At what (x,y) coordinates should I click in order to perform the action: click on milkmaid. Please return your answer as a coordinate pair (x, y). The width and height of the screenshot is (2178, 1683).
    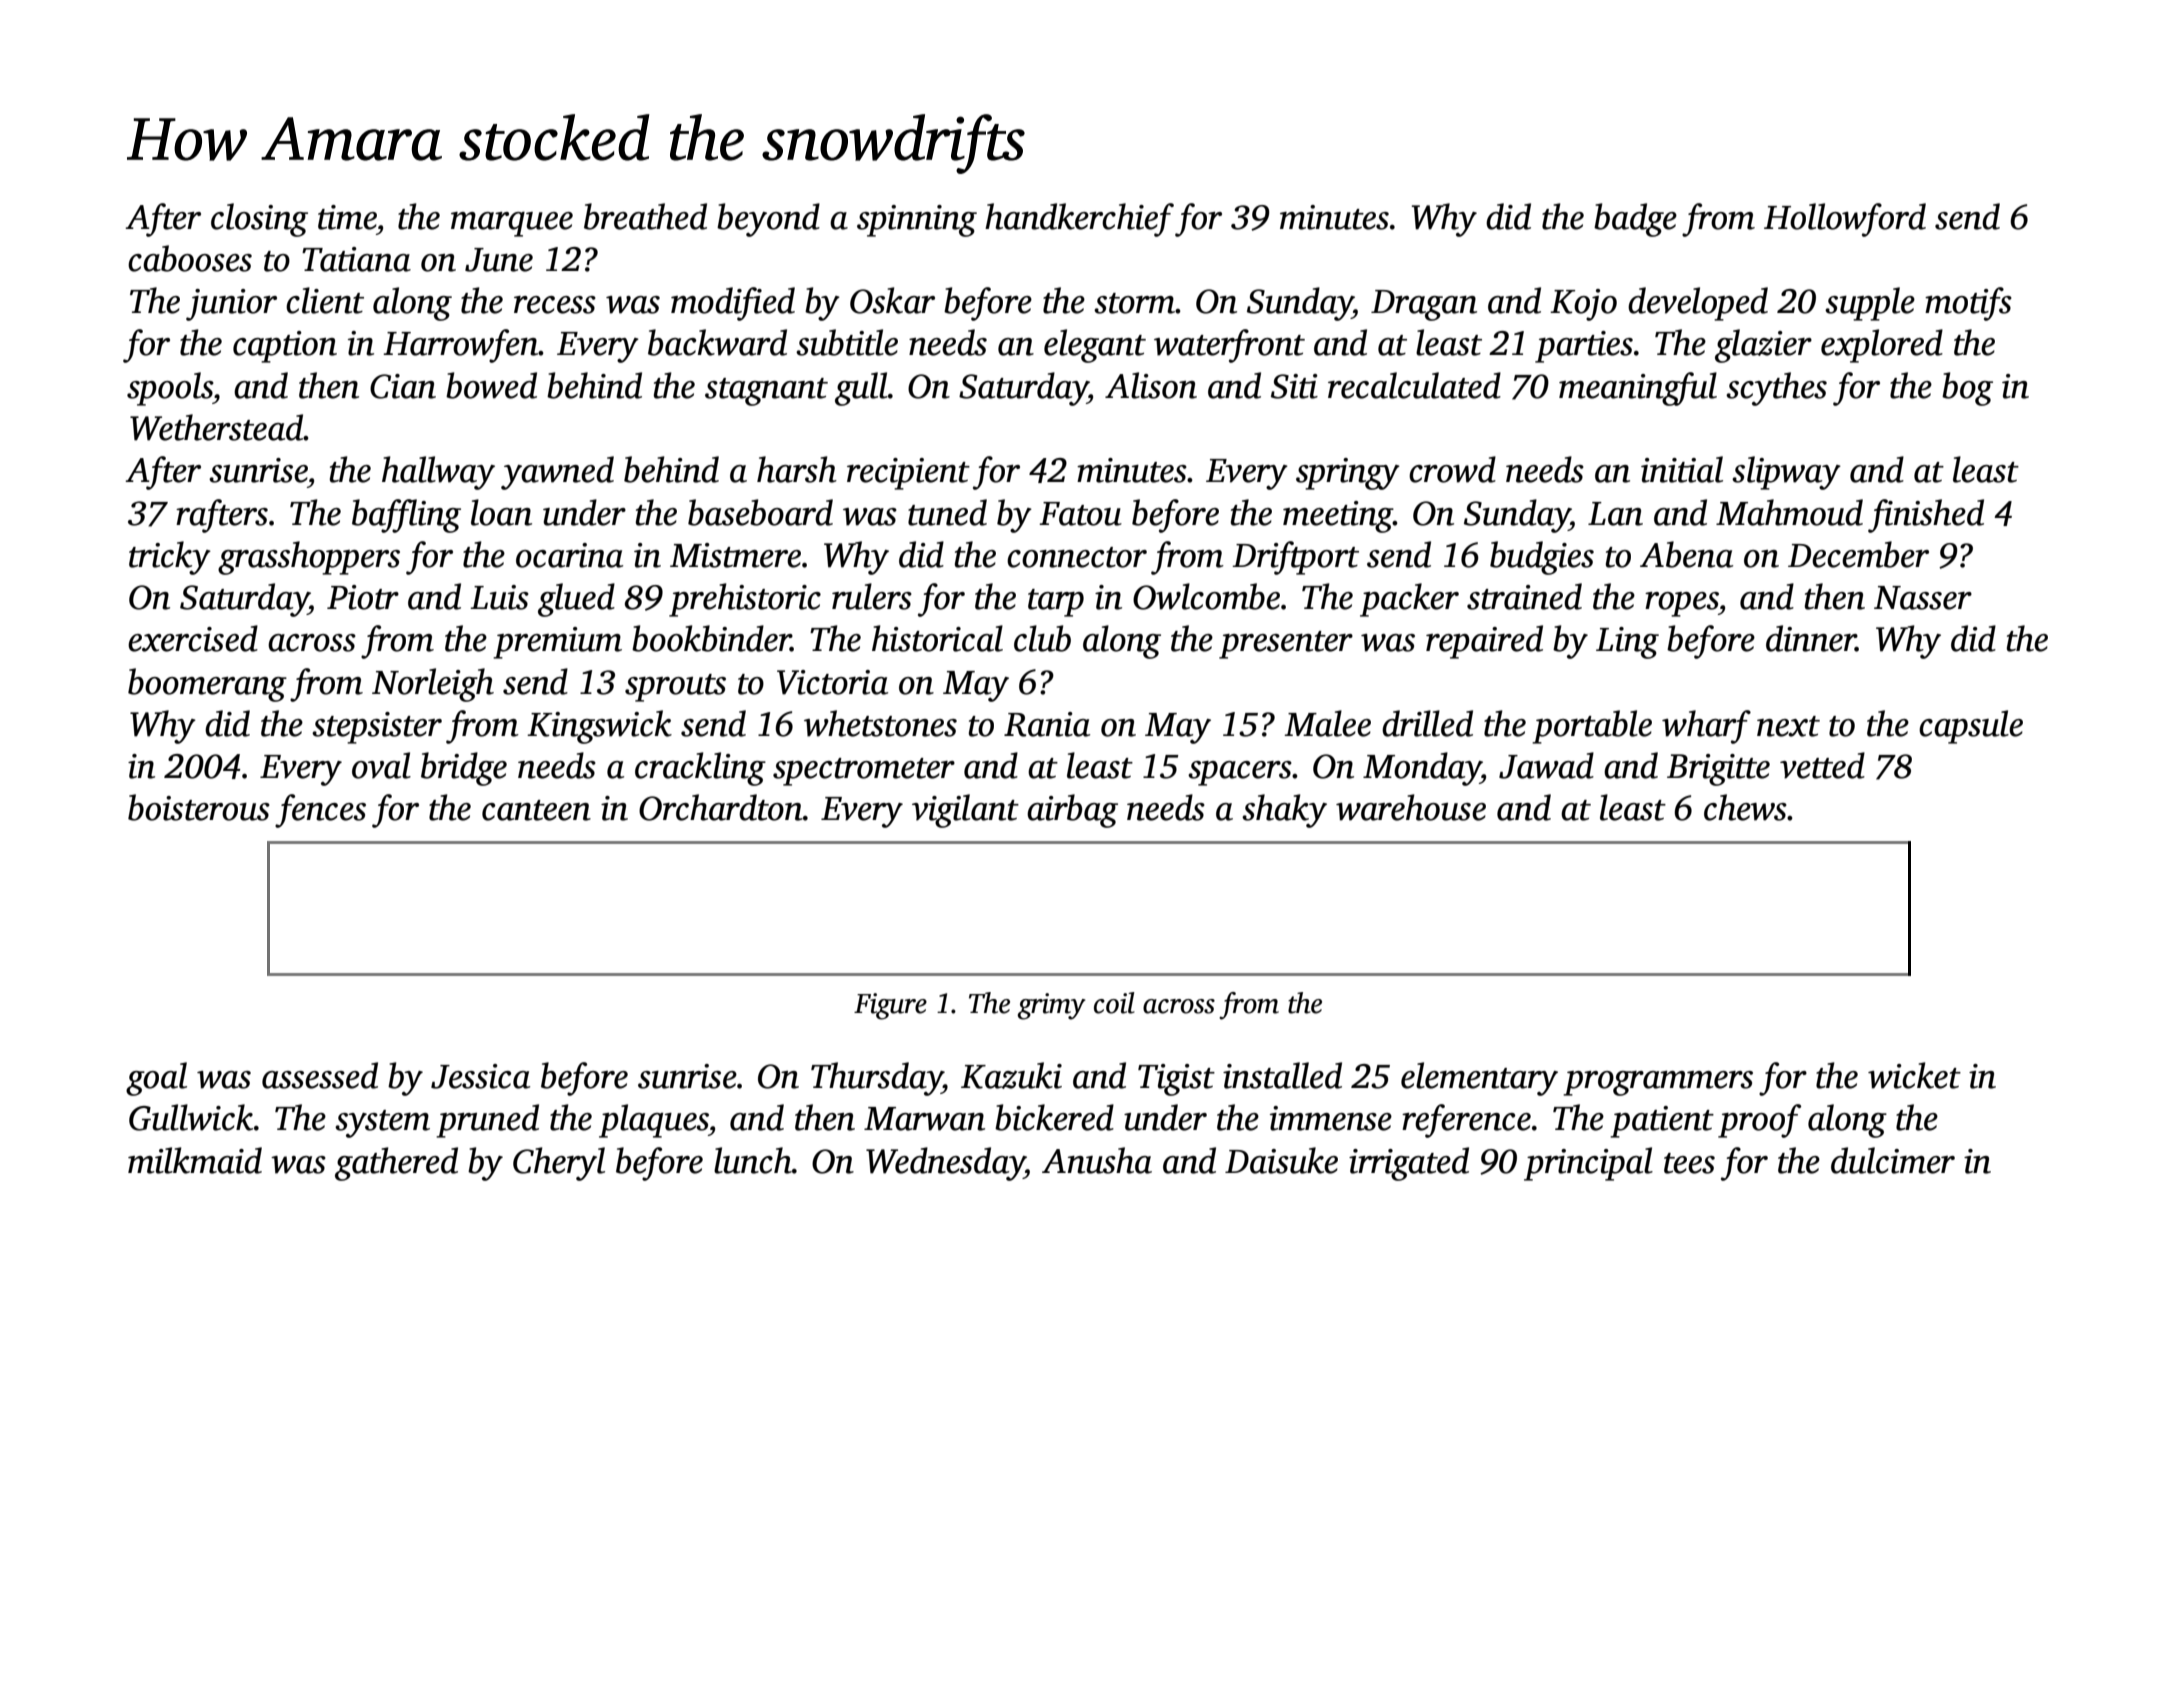
    Looking at the image, I should click on (195, 1160).
